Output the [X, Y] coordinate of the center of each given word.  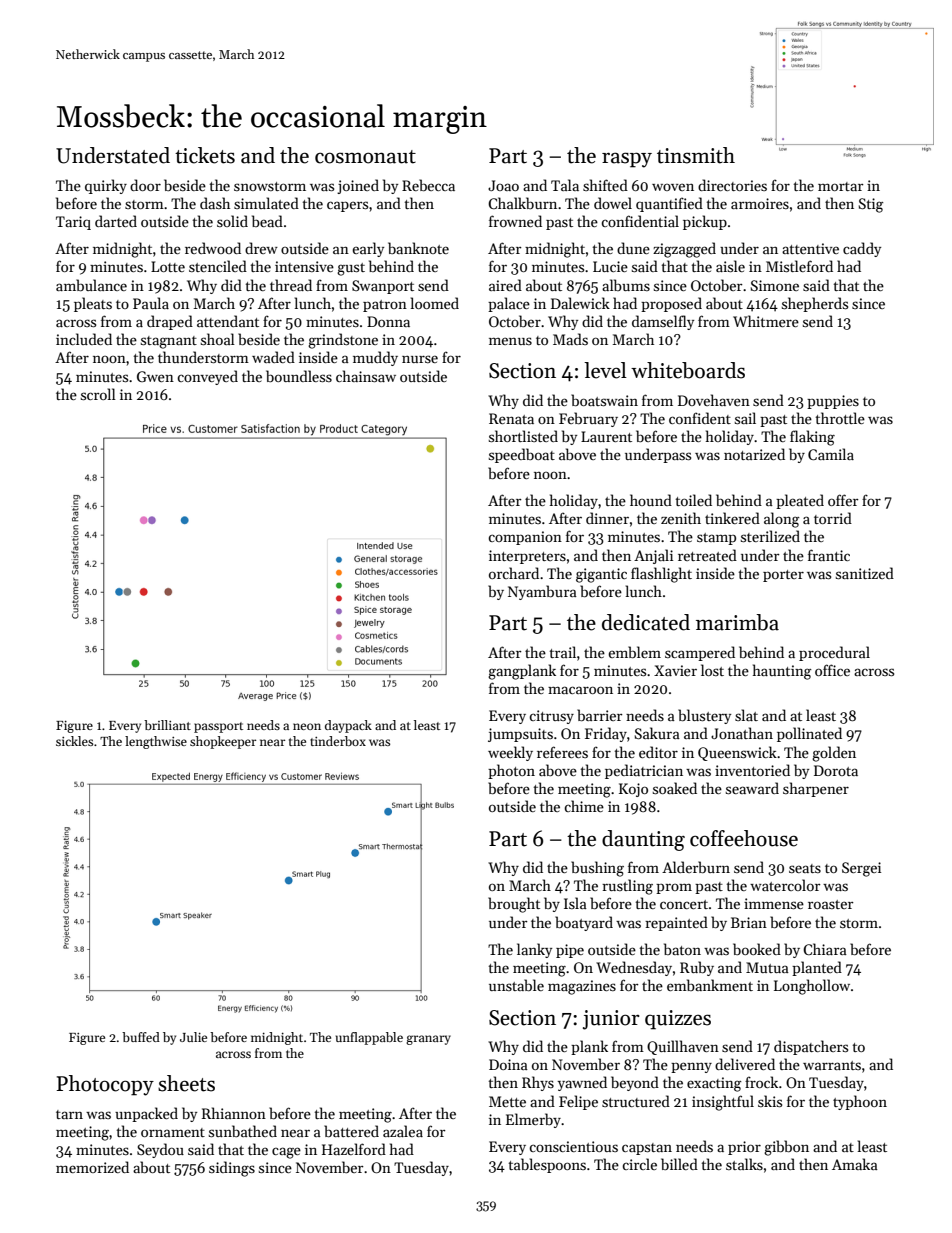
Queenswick [737, 753]
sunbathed [243, 1131]
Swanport [383, 287]
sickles [74, 741]
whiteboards [688, 370]
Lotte [168, 266]
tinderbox [338, 741]
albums [626, 285]
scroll [98, 394]
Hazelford [354, 1149]
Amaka [855, 1164]
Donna [388, 321]
